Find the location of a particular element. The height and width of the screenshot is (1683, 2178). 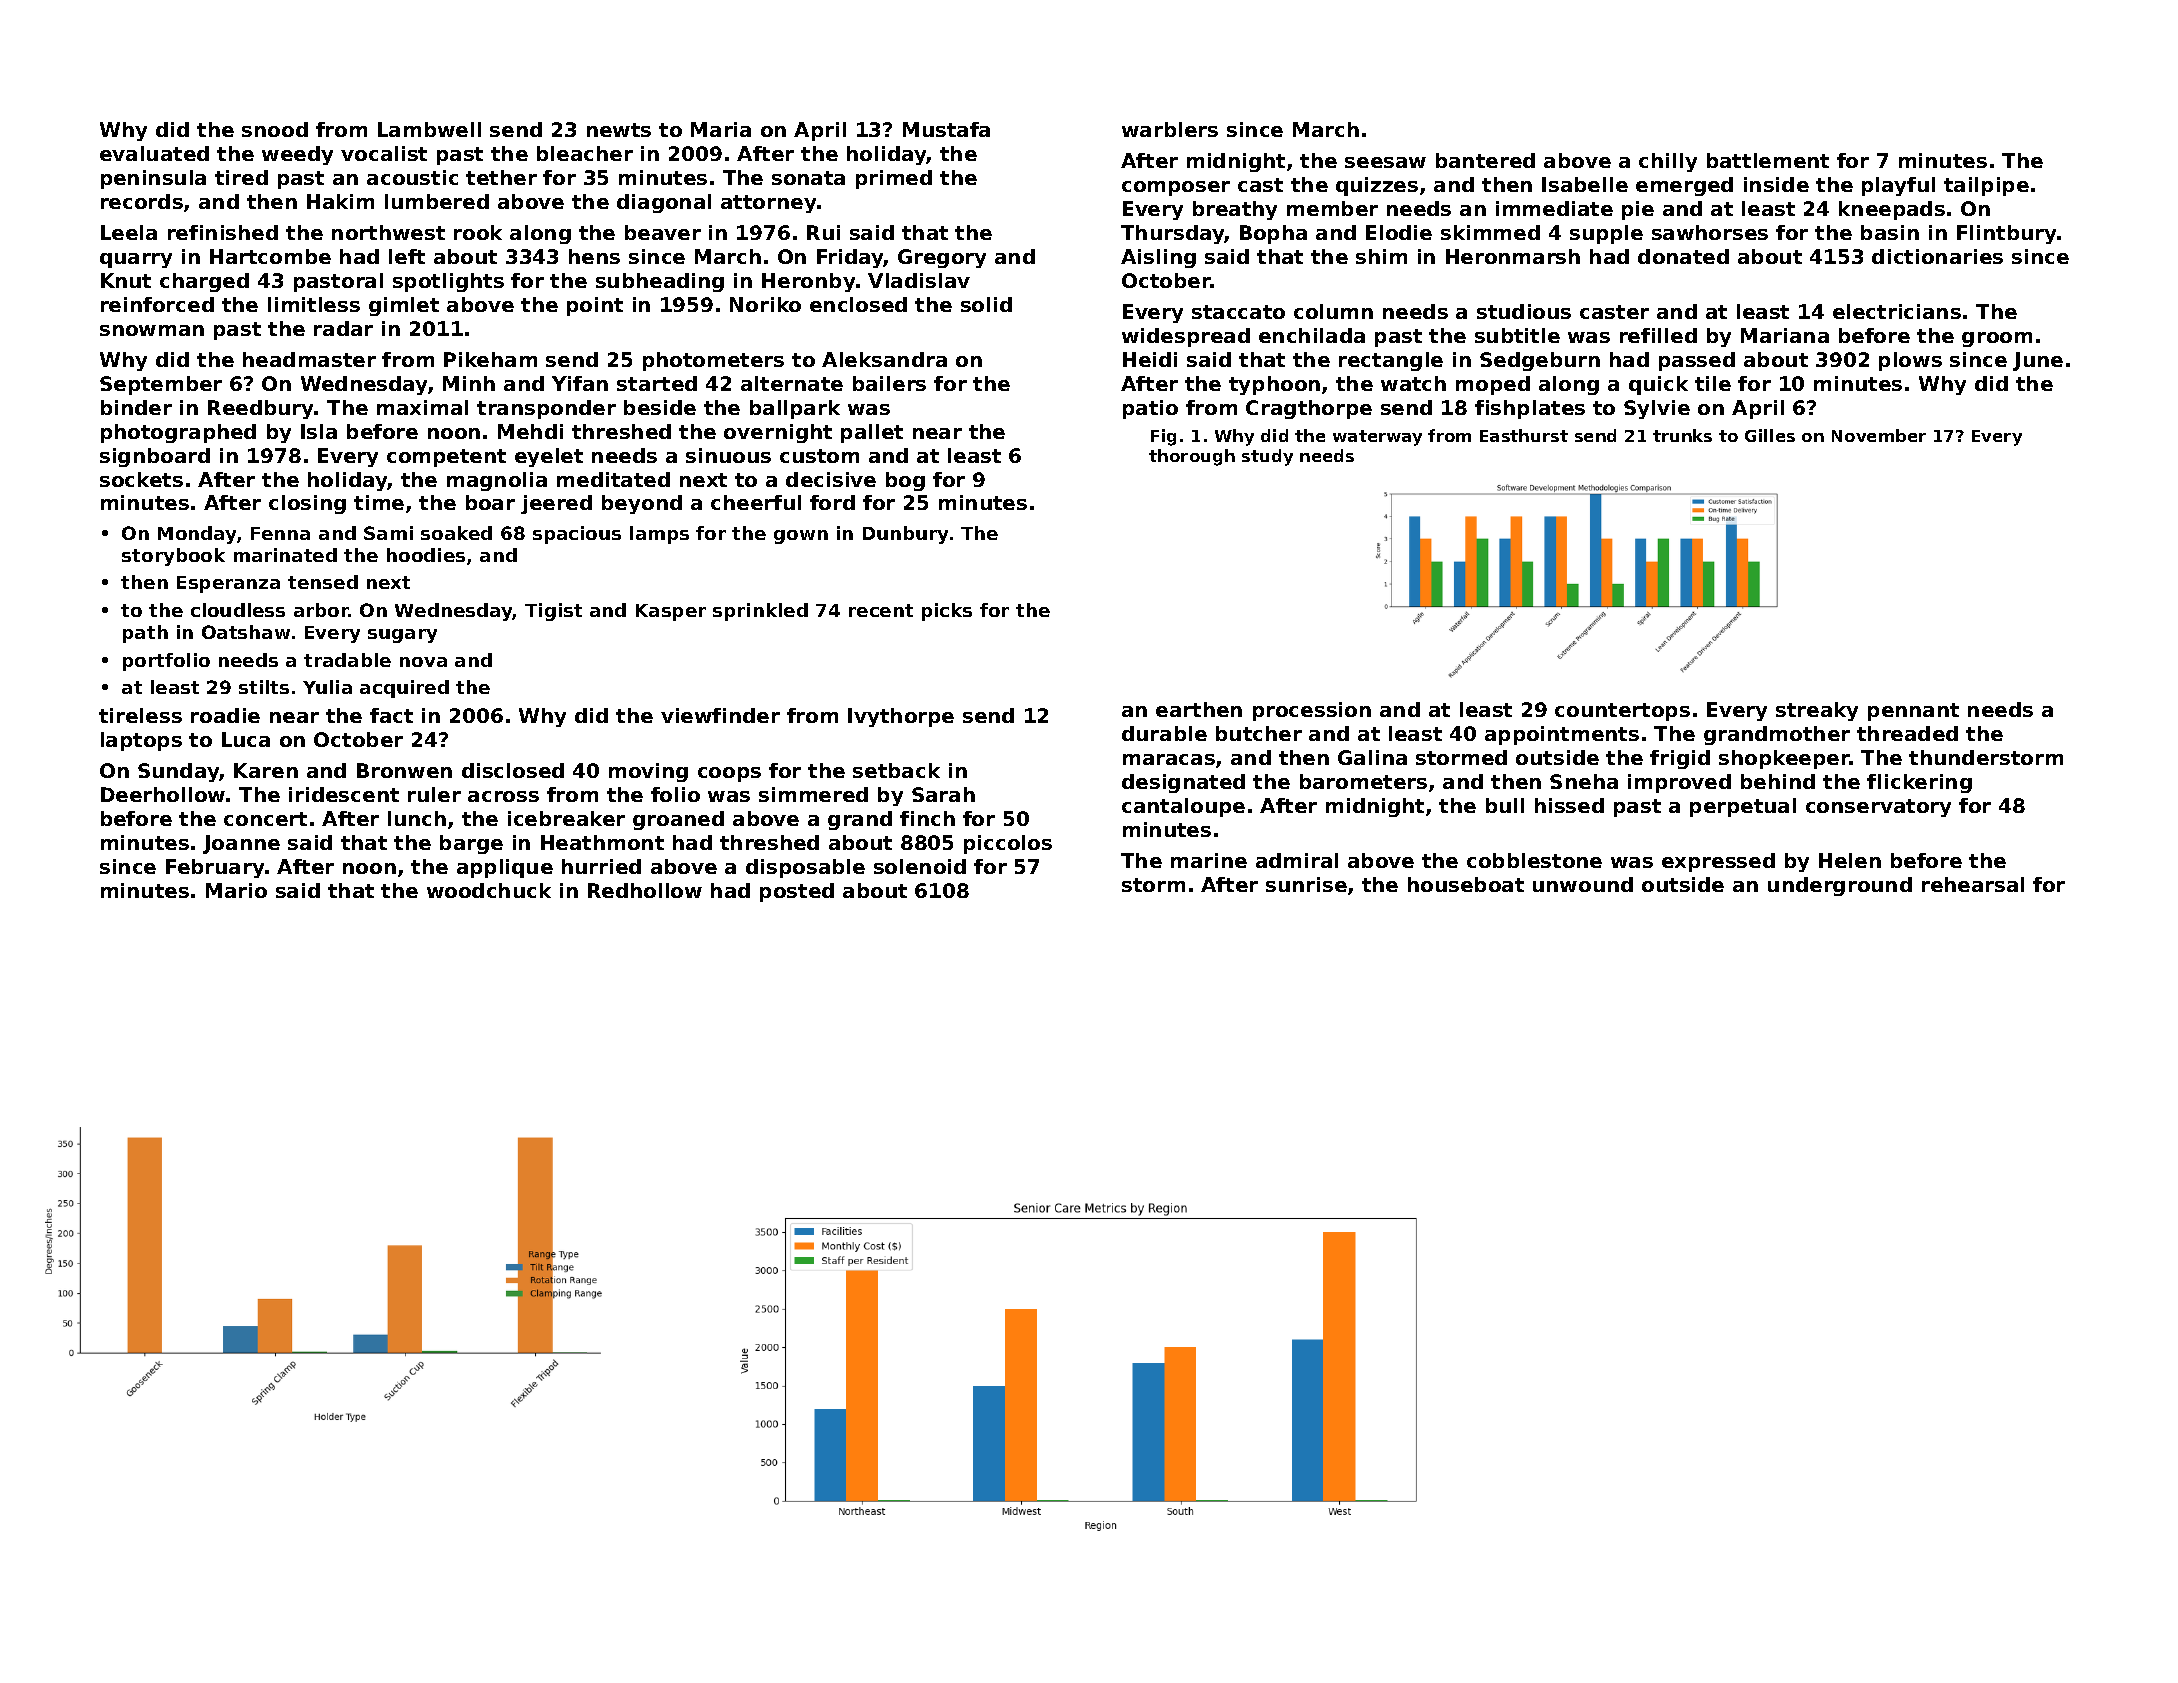

snowman is located at coordinates (152, 330).
